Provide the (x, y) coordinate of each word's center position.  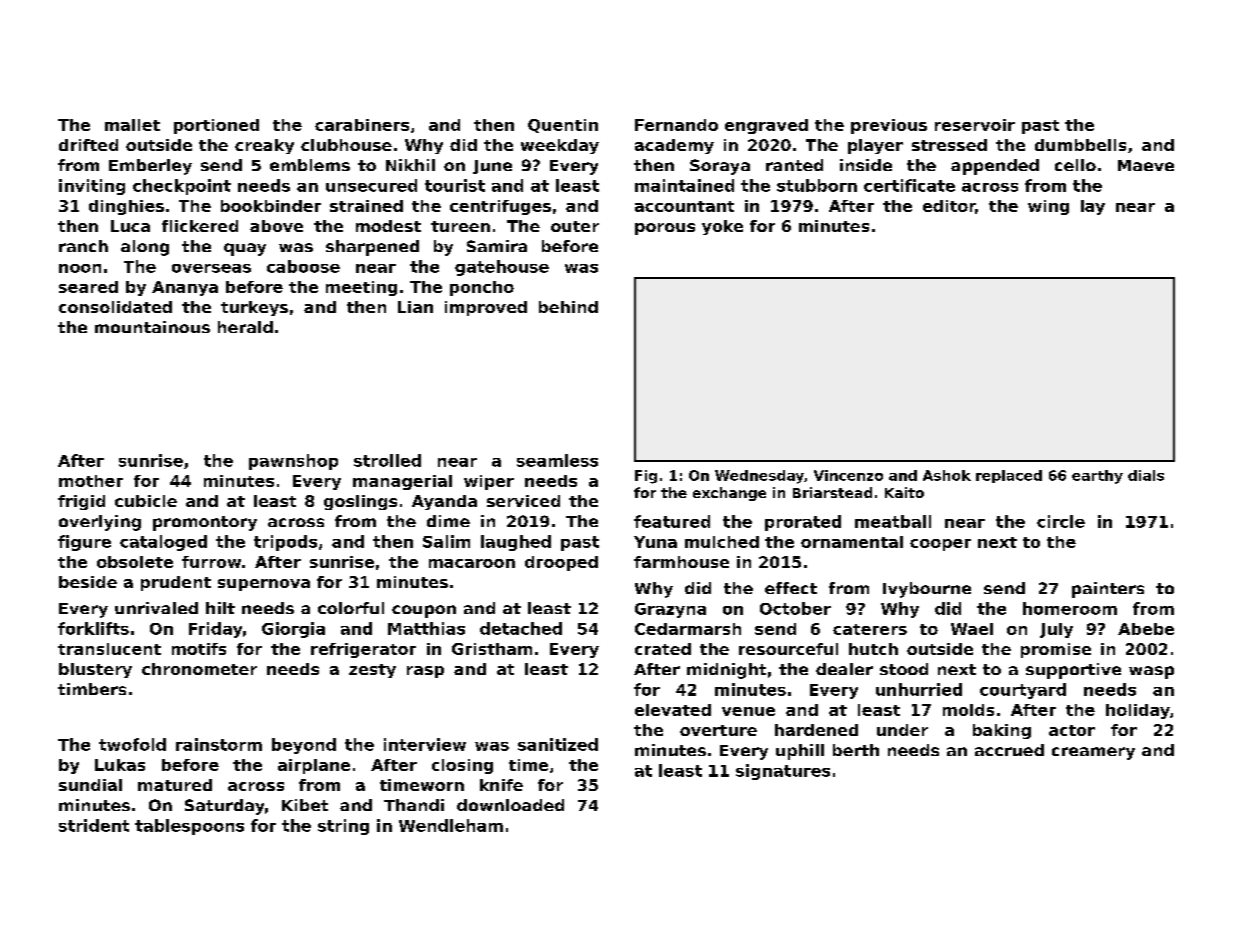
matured (175, 785)
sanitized (558, 744)
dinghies (126, 207)
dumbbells (1080, 145)
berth (856, 750)
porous (665, 229)
